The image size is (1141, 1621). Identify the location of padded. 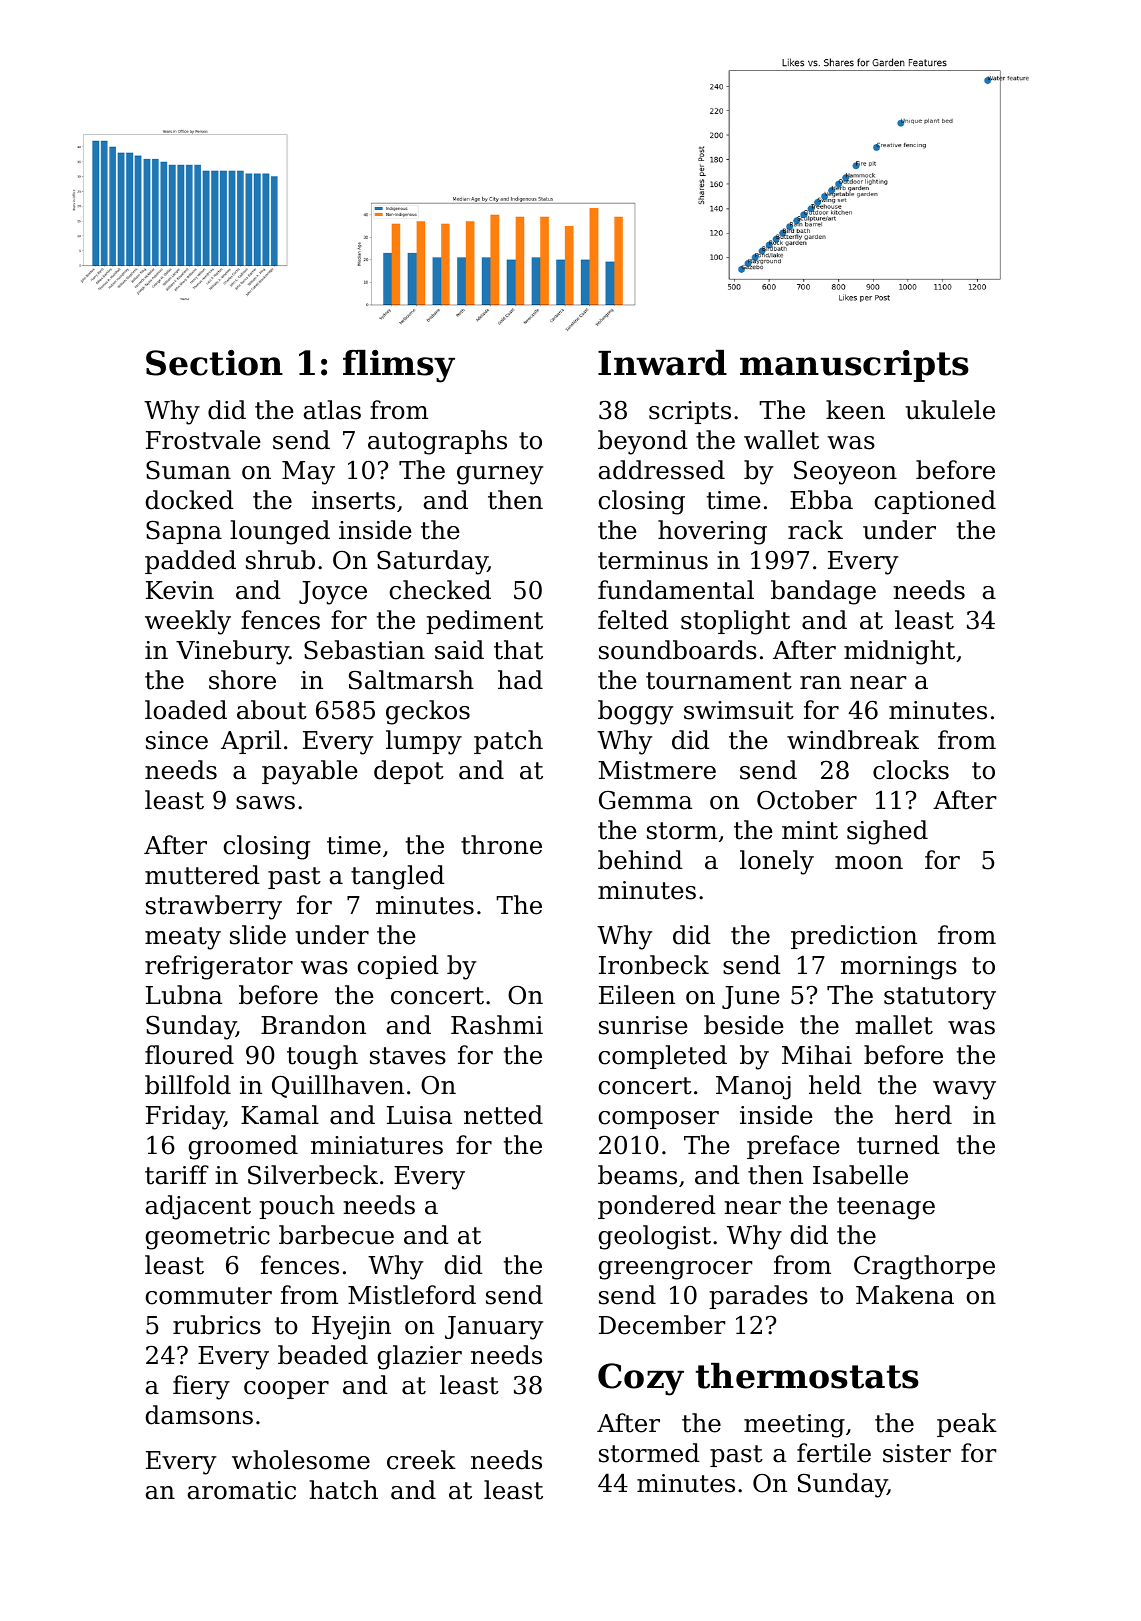
(190, 562).
